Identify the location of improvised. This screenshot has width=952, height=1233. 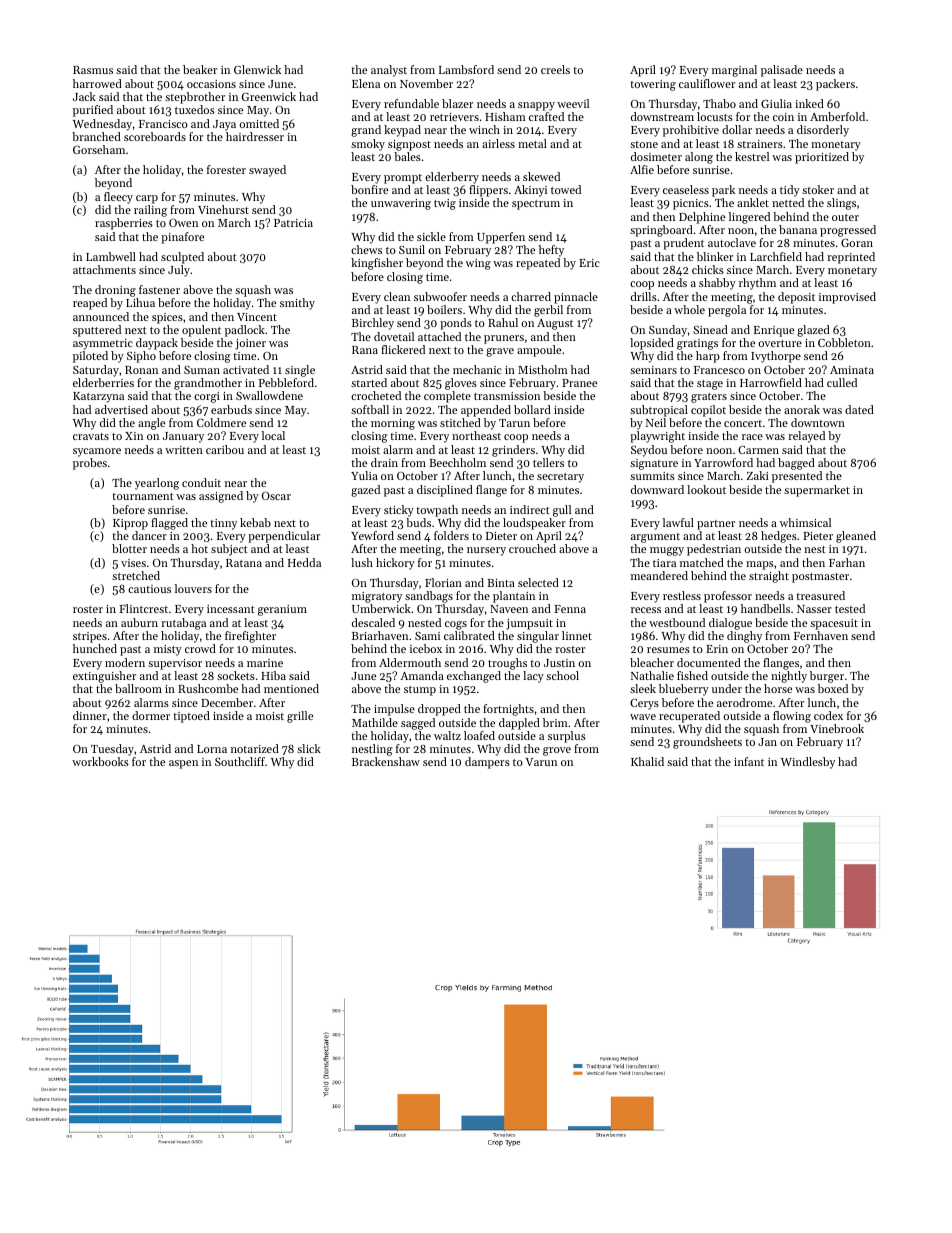
(847, 298).
